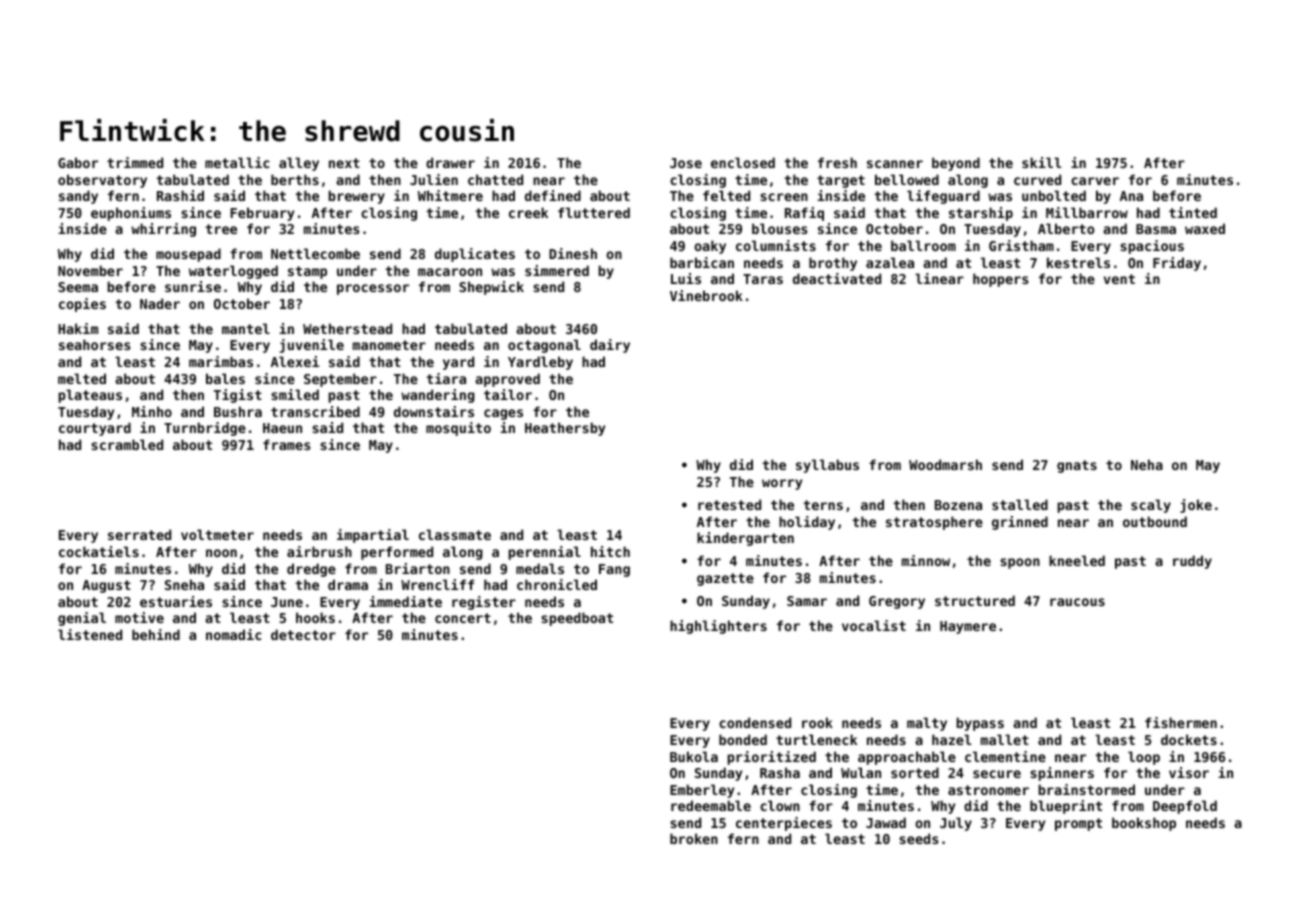 The width and height of the document is (1308, 924). What do you see at coordinates (135, 162) in the document?
I see `trimmed` at bounding box center [135, 162].
